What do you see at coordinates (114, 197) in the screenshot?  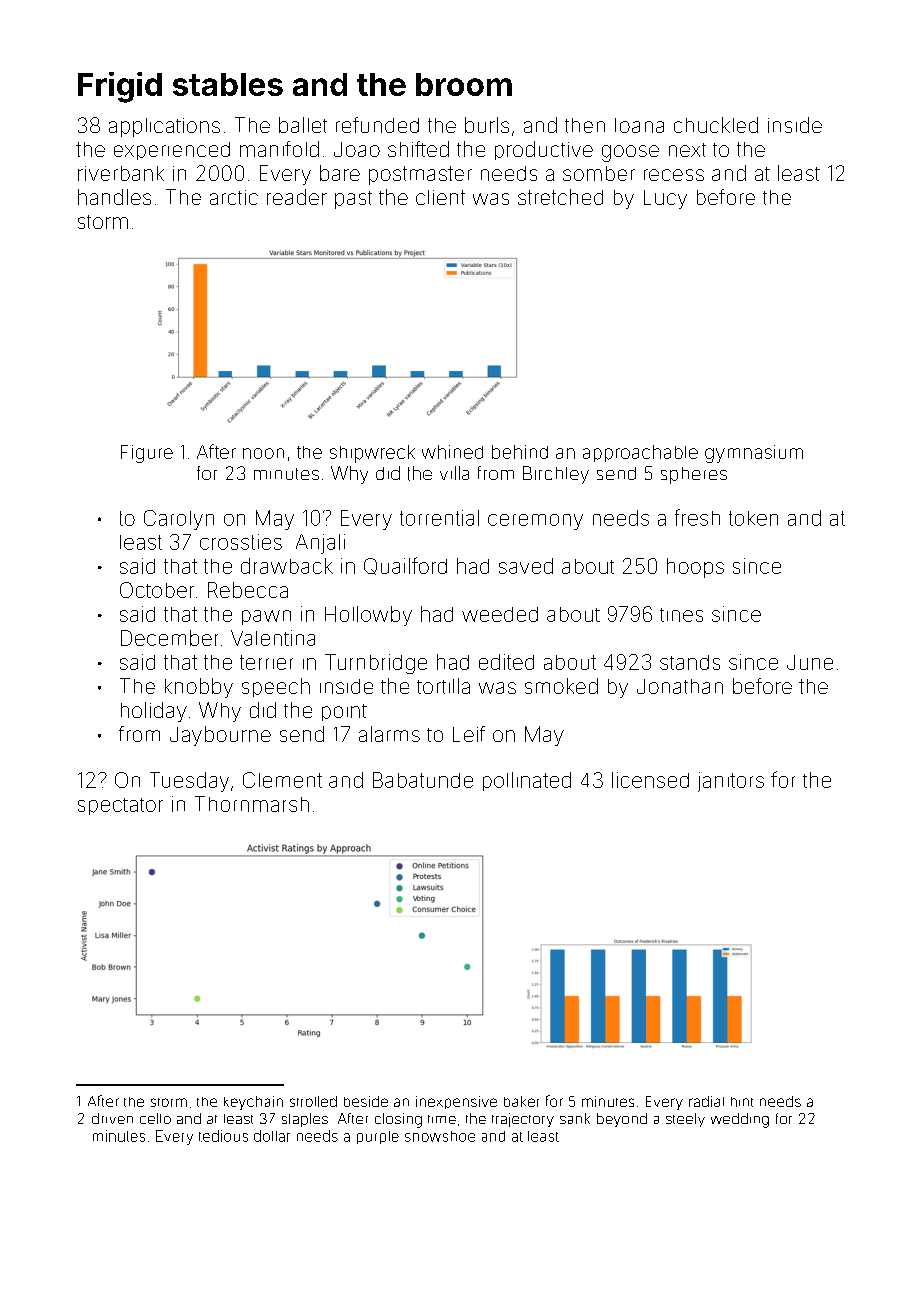 I see `handles` at bounding box center [114, 197].
